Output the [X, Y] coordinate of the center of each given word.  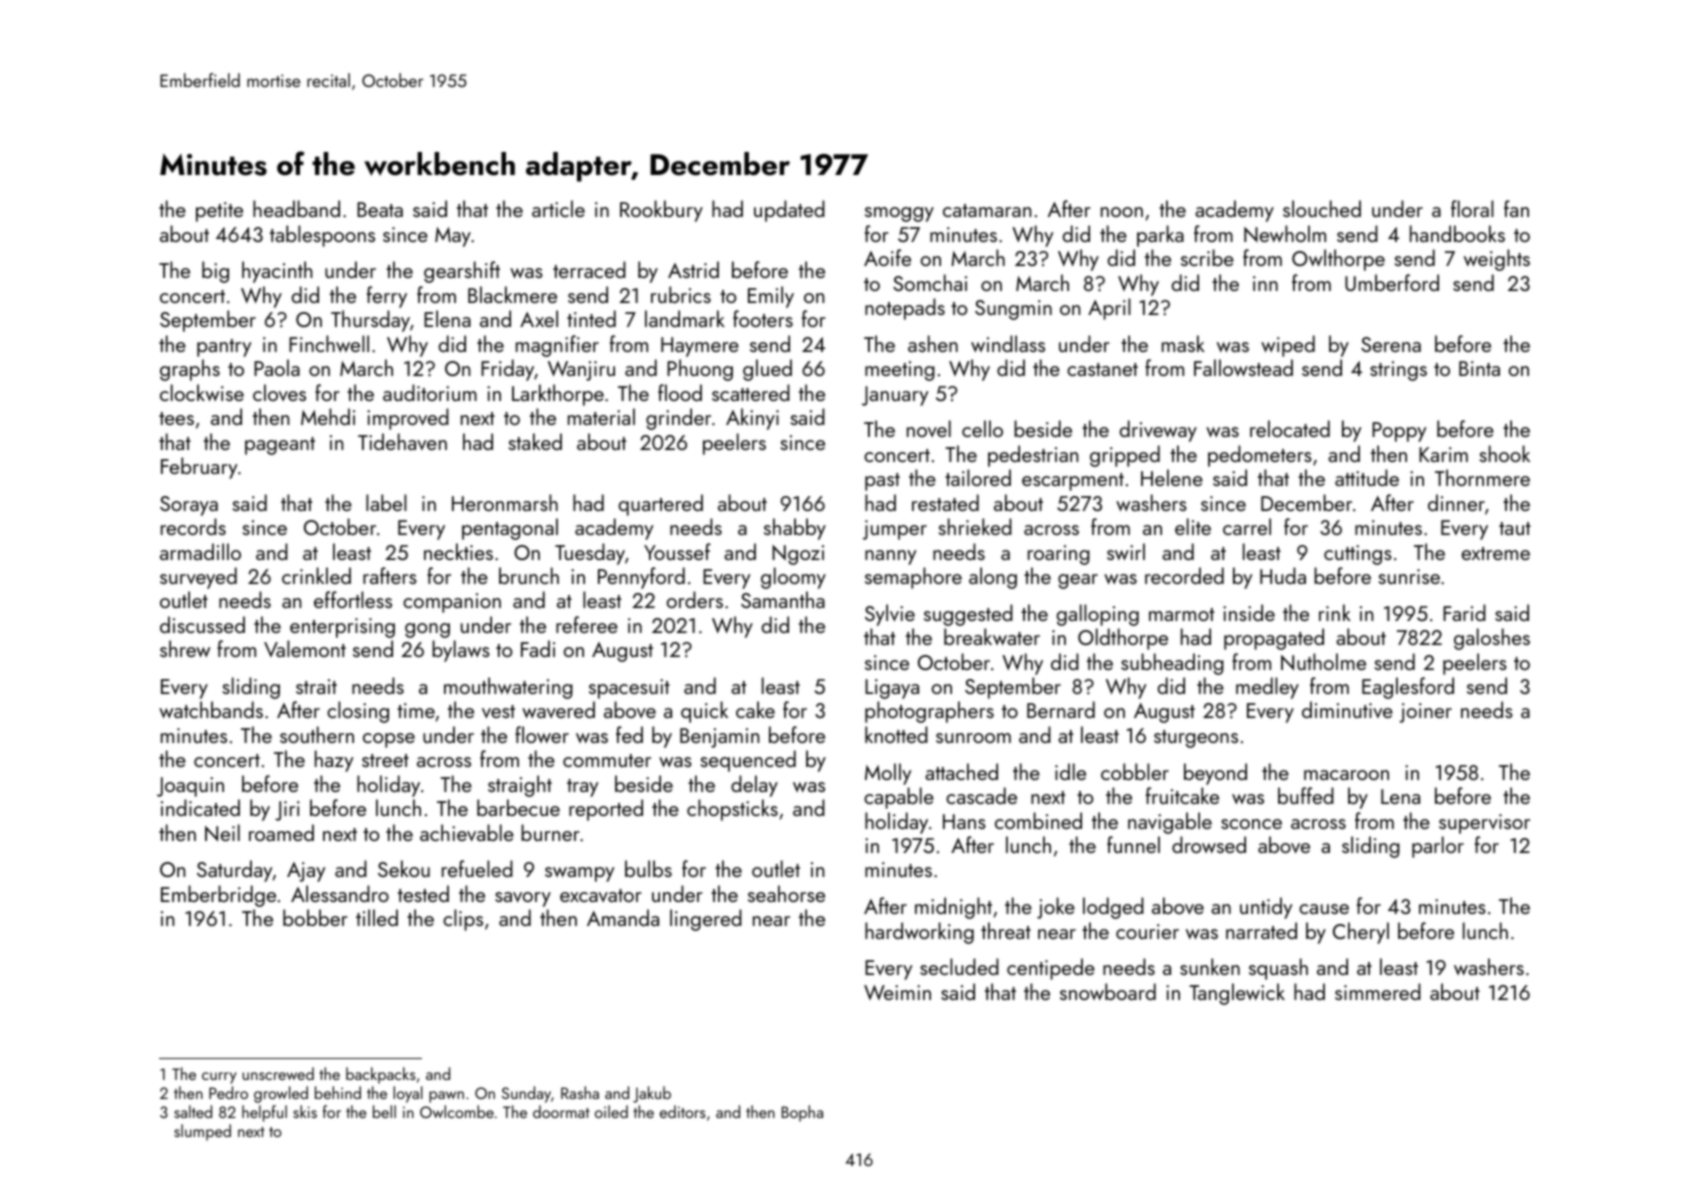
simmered [1378, 991]
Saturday [235, 871]
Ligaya [892, 689]
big [215, 272]
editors [682, 1111]
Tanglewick [1237, 994]
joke [1056, 908]
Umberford [1392, 282]
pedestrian [1033, 456]
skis [305, 1111]
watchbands [211, 709]
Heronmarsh [505, 502]
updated [789, 211]
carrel [1247, 526]
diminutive [1347, 709]
